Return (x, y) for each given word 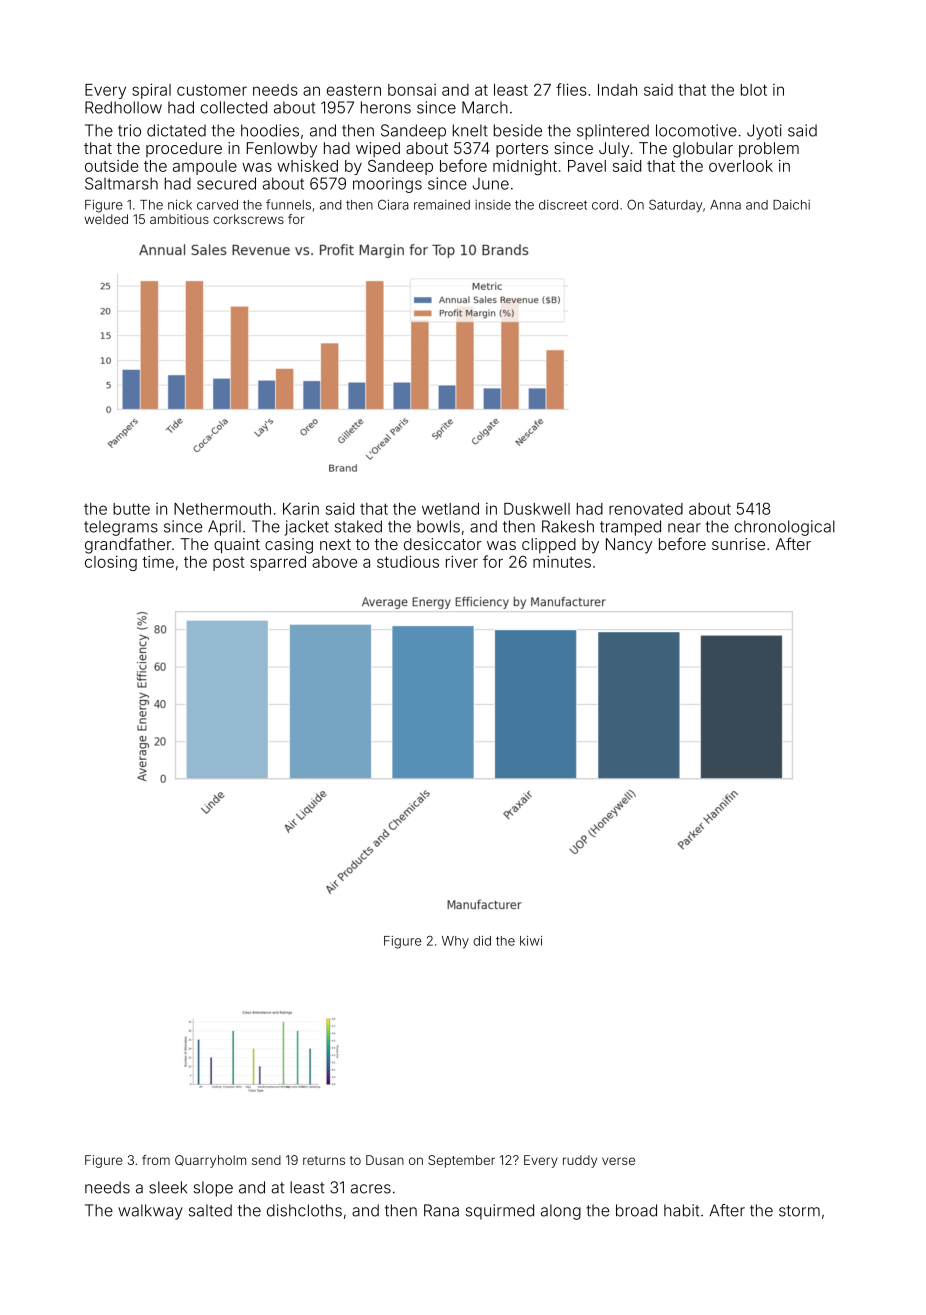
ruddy (580, 1161)
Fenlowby (282, 150)
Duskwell (537, 509)
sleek (168, 1187)
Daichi (791, 205)
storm (799, 1211)
